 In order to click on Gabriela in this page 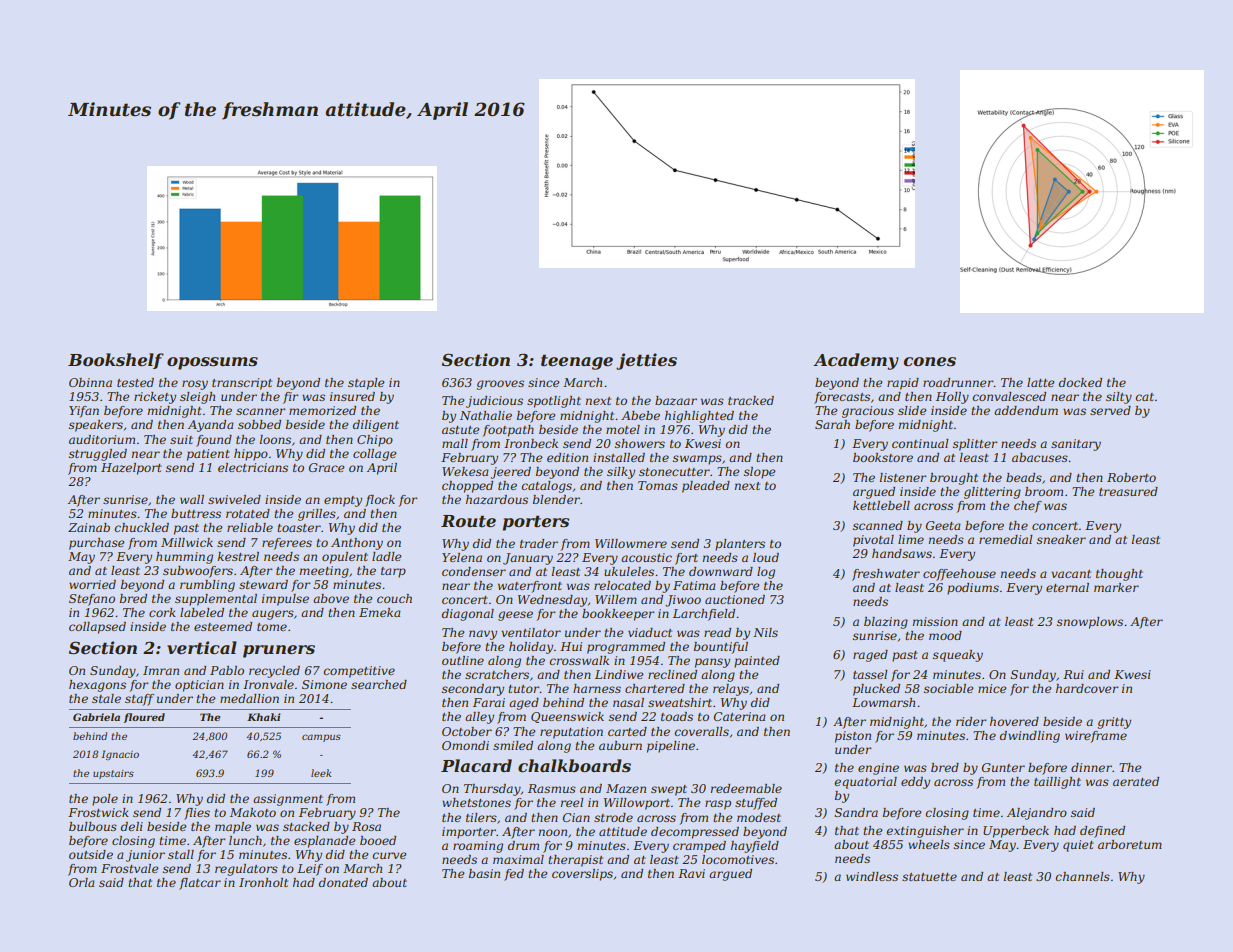, I will do `click(96, 717)`.
